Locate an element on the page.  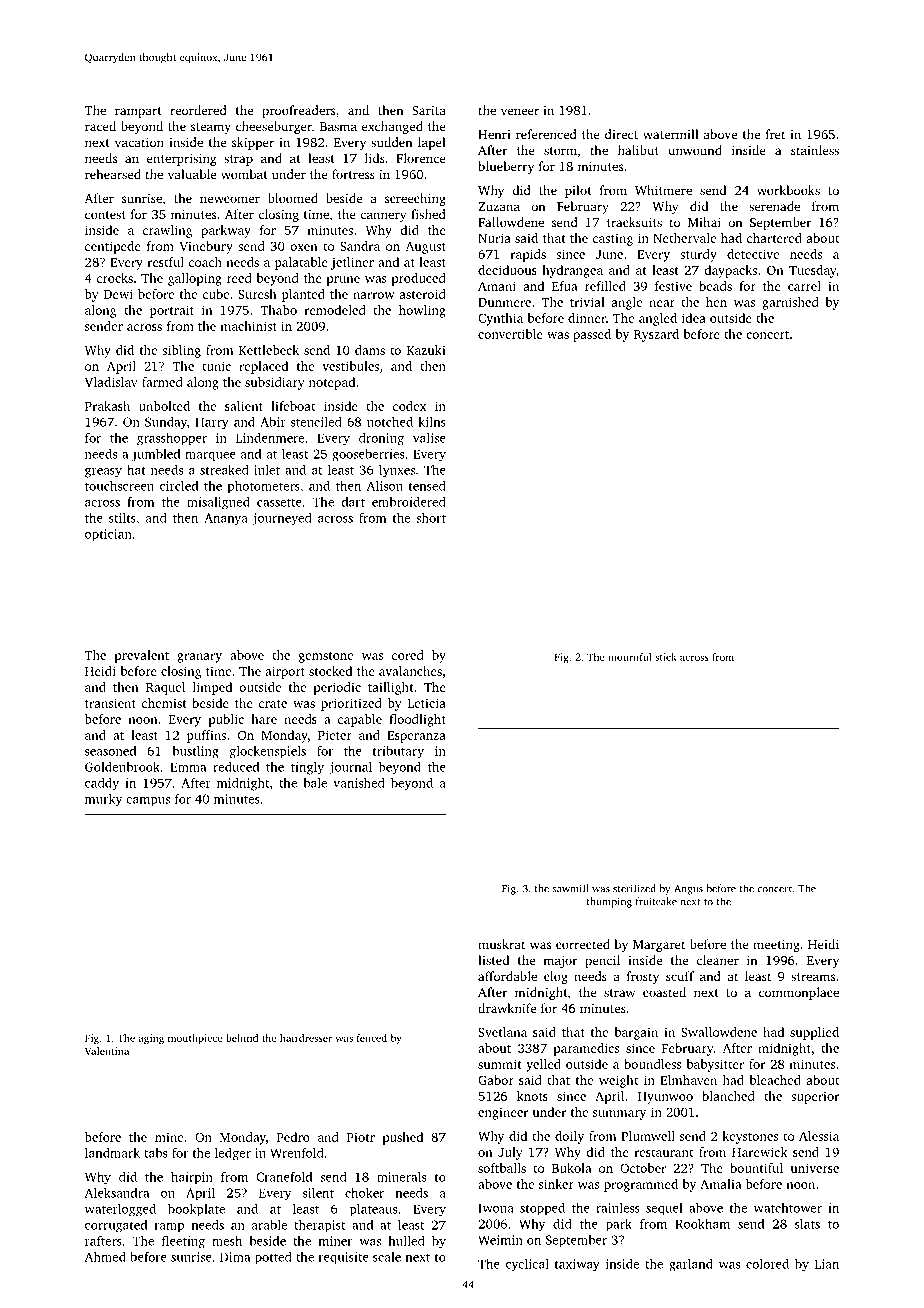
floodlight is located at coordinates (417, 720).
